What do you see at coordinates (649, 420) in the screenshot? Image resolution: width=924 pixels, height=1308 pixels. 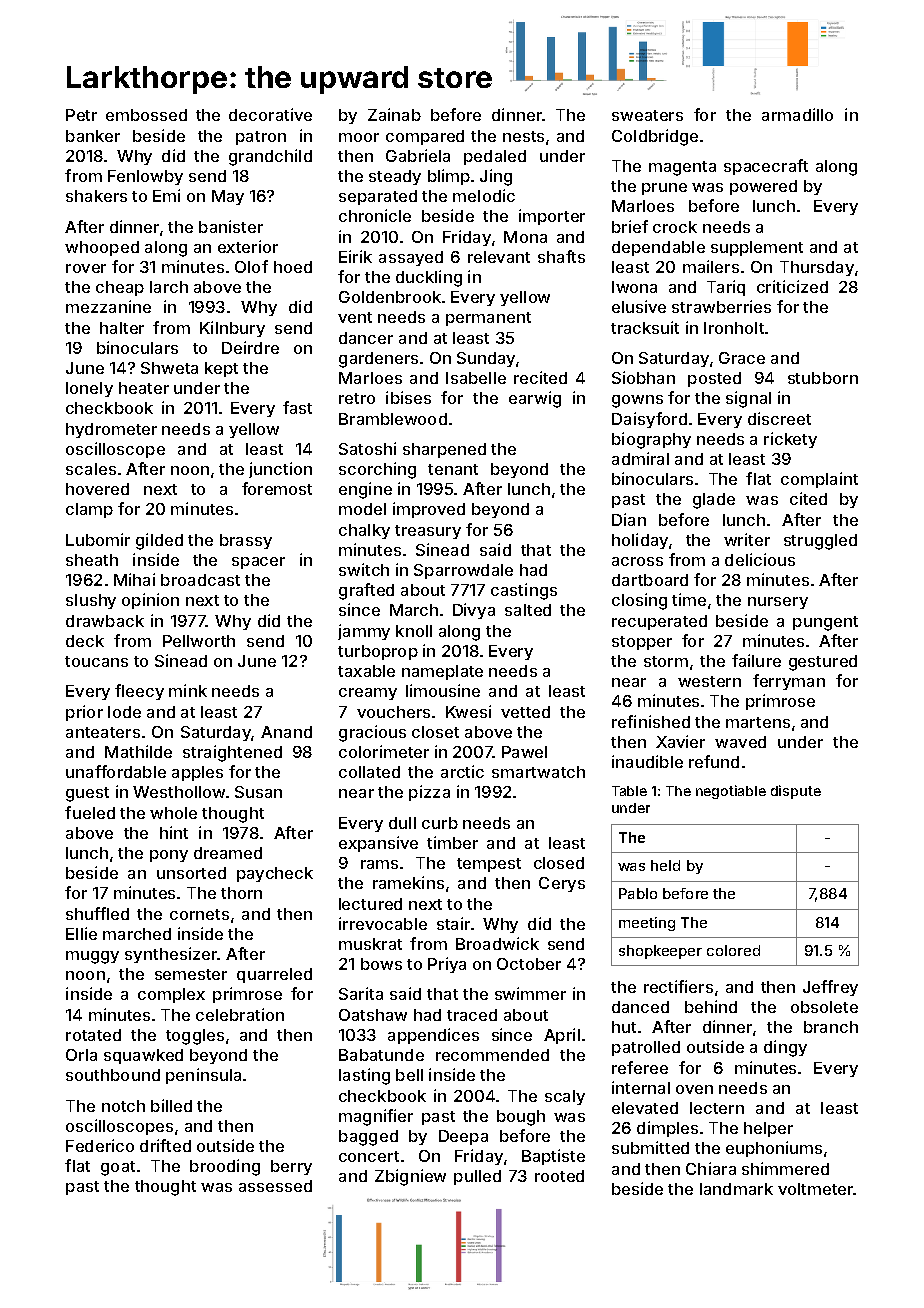 I see `Daisyford` at bounding box center [649, 420].
